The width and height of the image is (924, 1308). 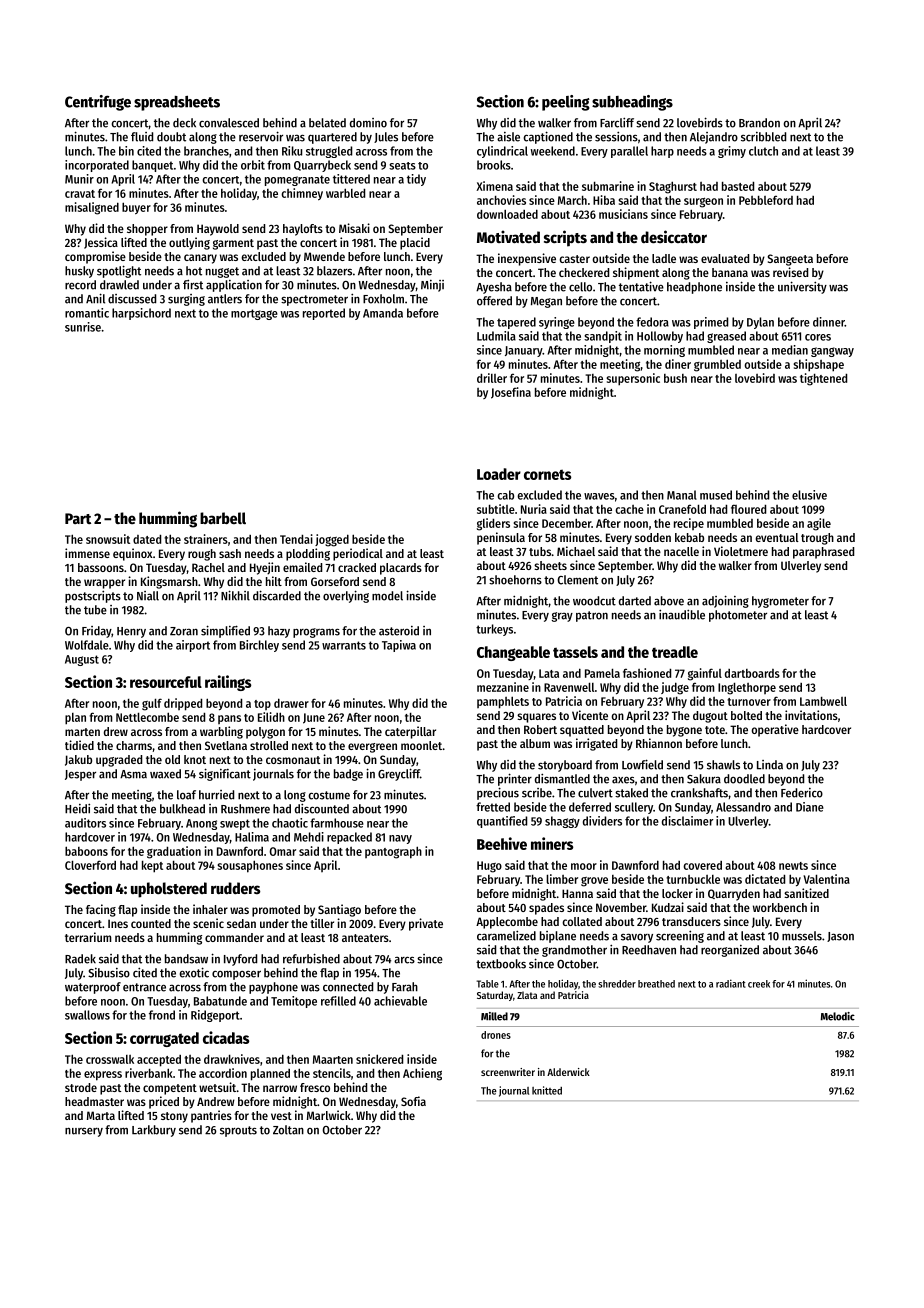 What do you see at coordinates (802, 793) in the image?
I see `Federico` at bounding box center [802, 793].
